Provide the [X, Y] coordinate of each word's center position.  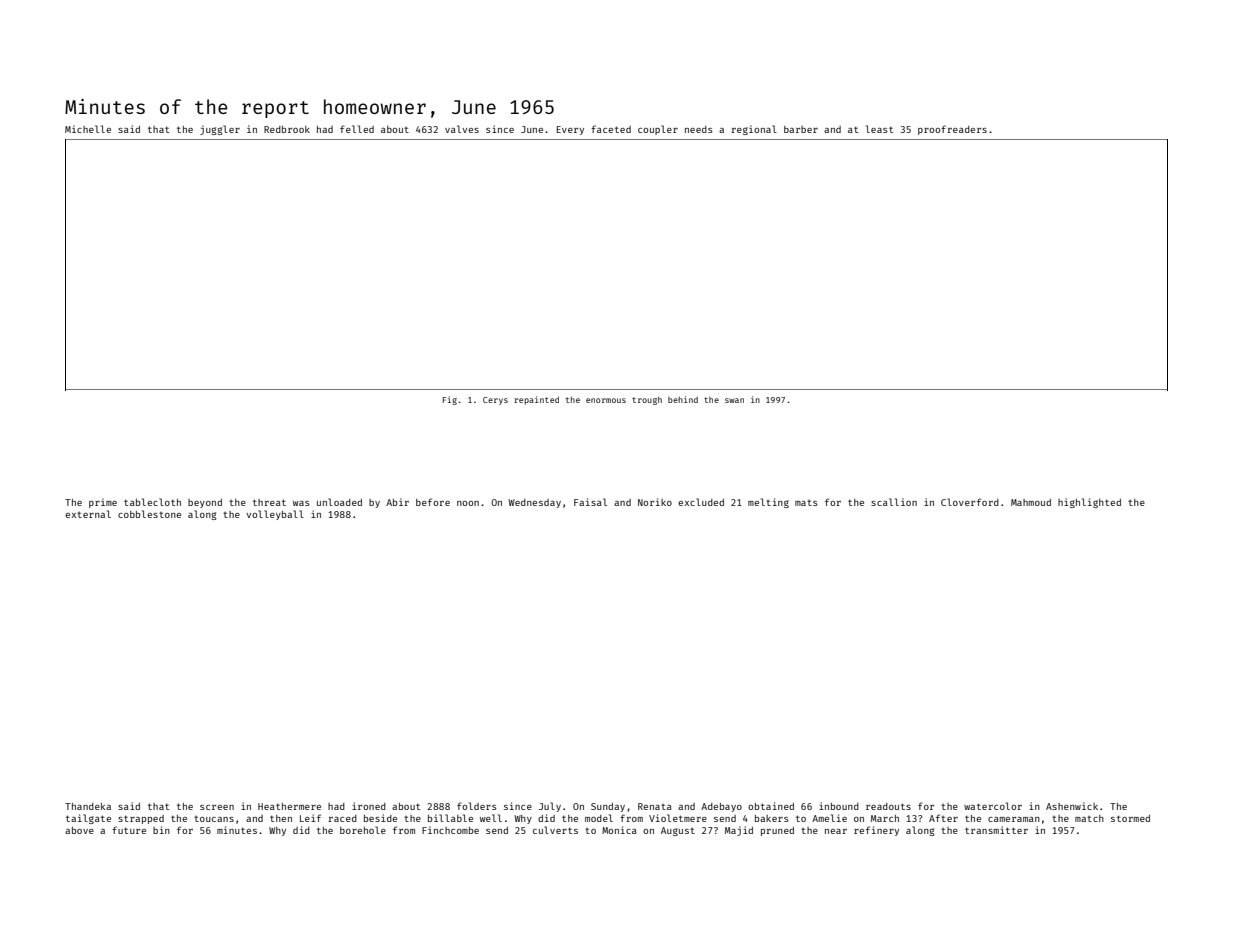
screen [217, 807]
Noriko [655, 502]
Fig [450, 400]
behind [683, 399]
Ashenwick [1072, 806]
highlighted [1089, 503]
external [88, 514]
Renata [655, 806]
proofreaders [952, 130]
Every [570, 130]
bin [161, 830]
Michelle [88, 129]
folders [477, 806]
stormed [1130, 818]
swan [734, 400]
